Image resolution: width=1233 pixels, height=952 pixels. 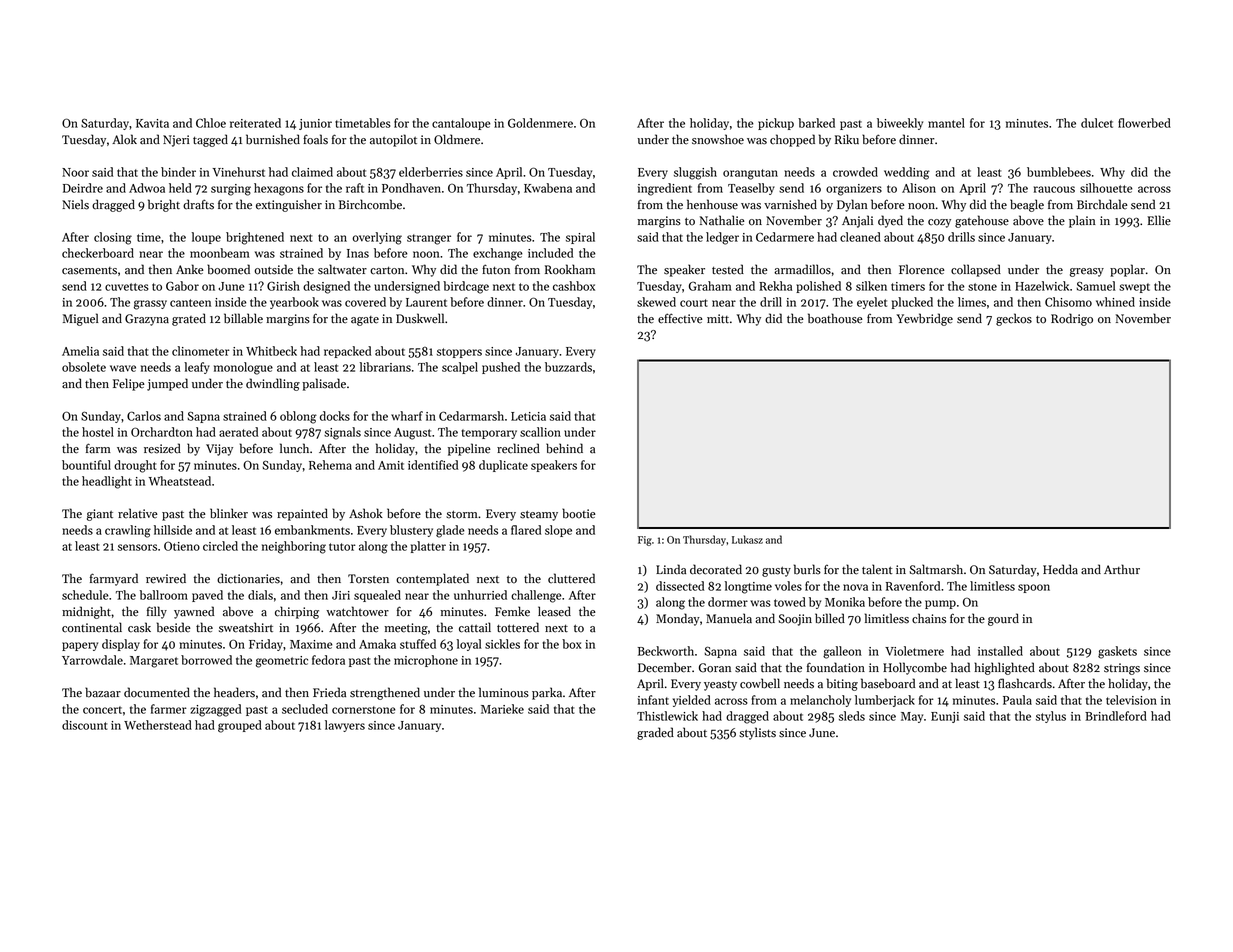 I want to click on reiterated, so click(x=255, y=123).
